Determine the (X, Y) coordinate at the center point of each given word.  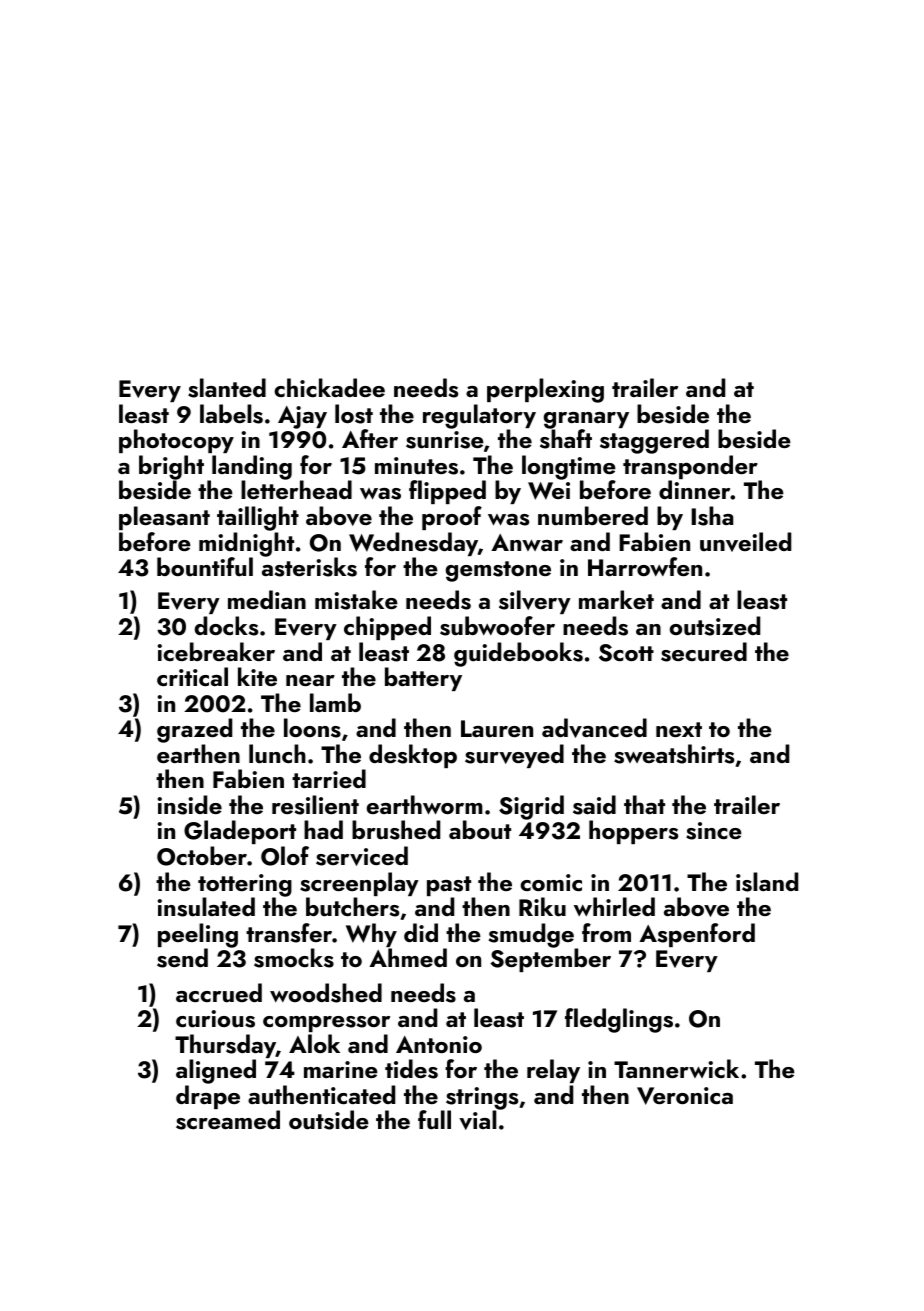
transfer (289, 933)
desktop (413, 756)
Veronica (685, 1096)
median (267, 599)
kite (257, 676)
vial (478, 1120)
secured (704, 652)
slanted (227, 388)
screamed (228, 1120)
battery (423, 679)
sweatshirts (674, 754)
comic (551, 882)
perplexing (545, 390)
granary (586, 420)
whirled (614, 906)
